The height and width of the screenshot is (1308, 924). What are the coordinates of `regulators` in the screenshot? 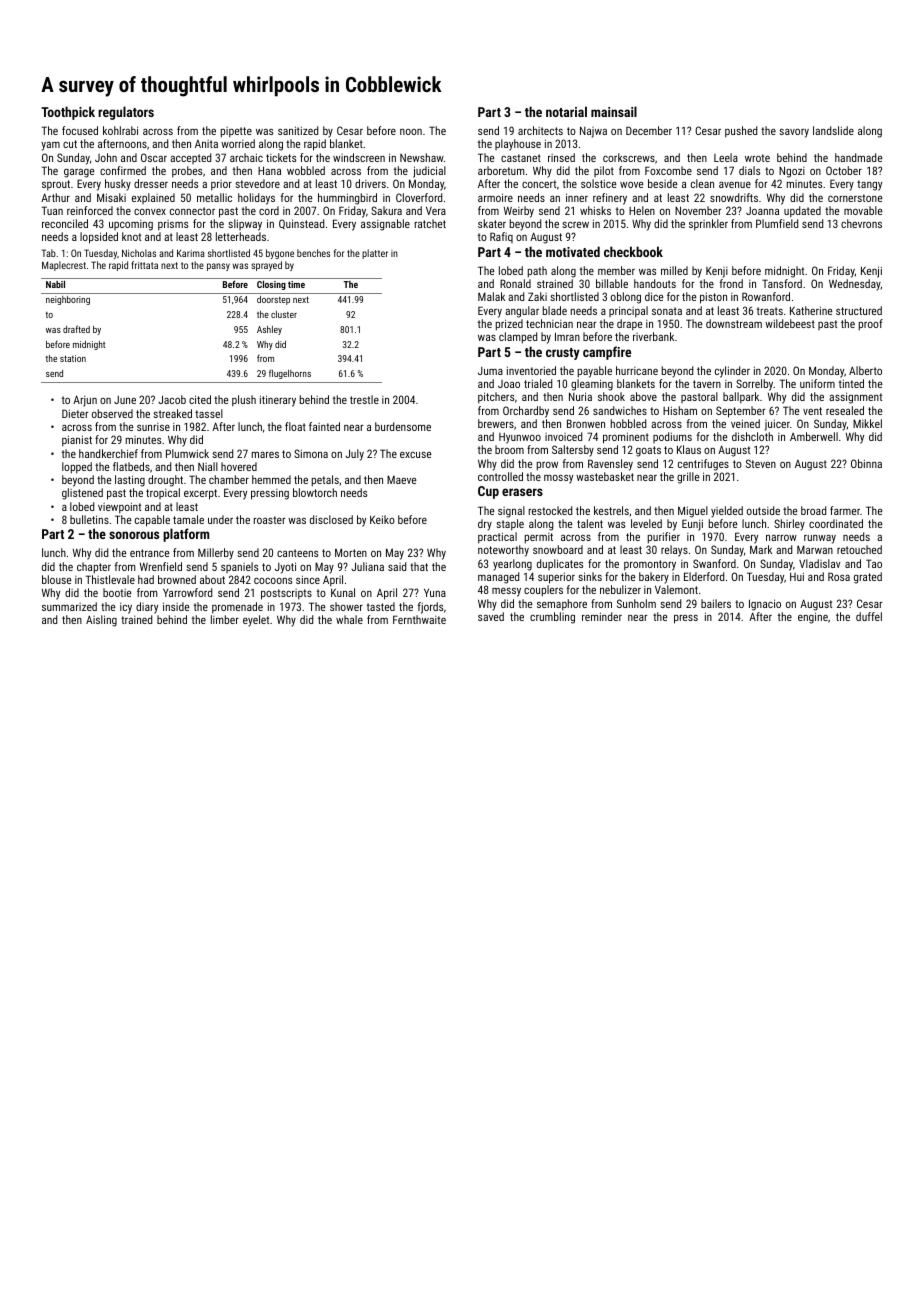 It's located at (126, 113).
